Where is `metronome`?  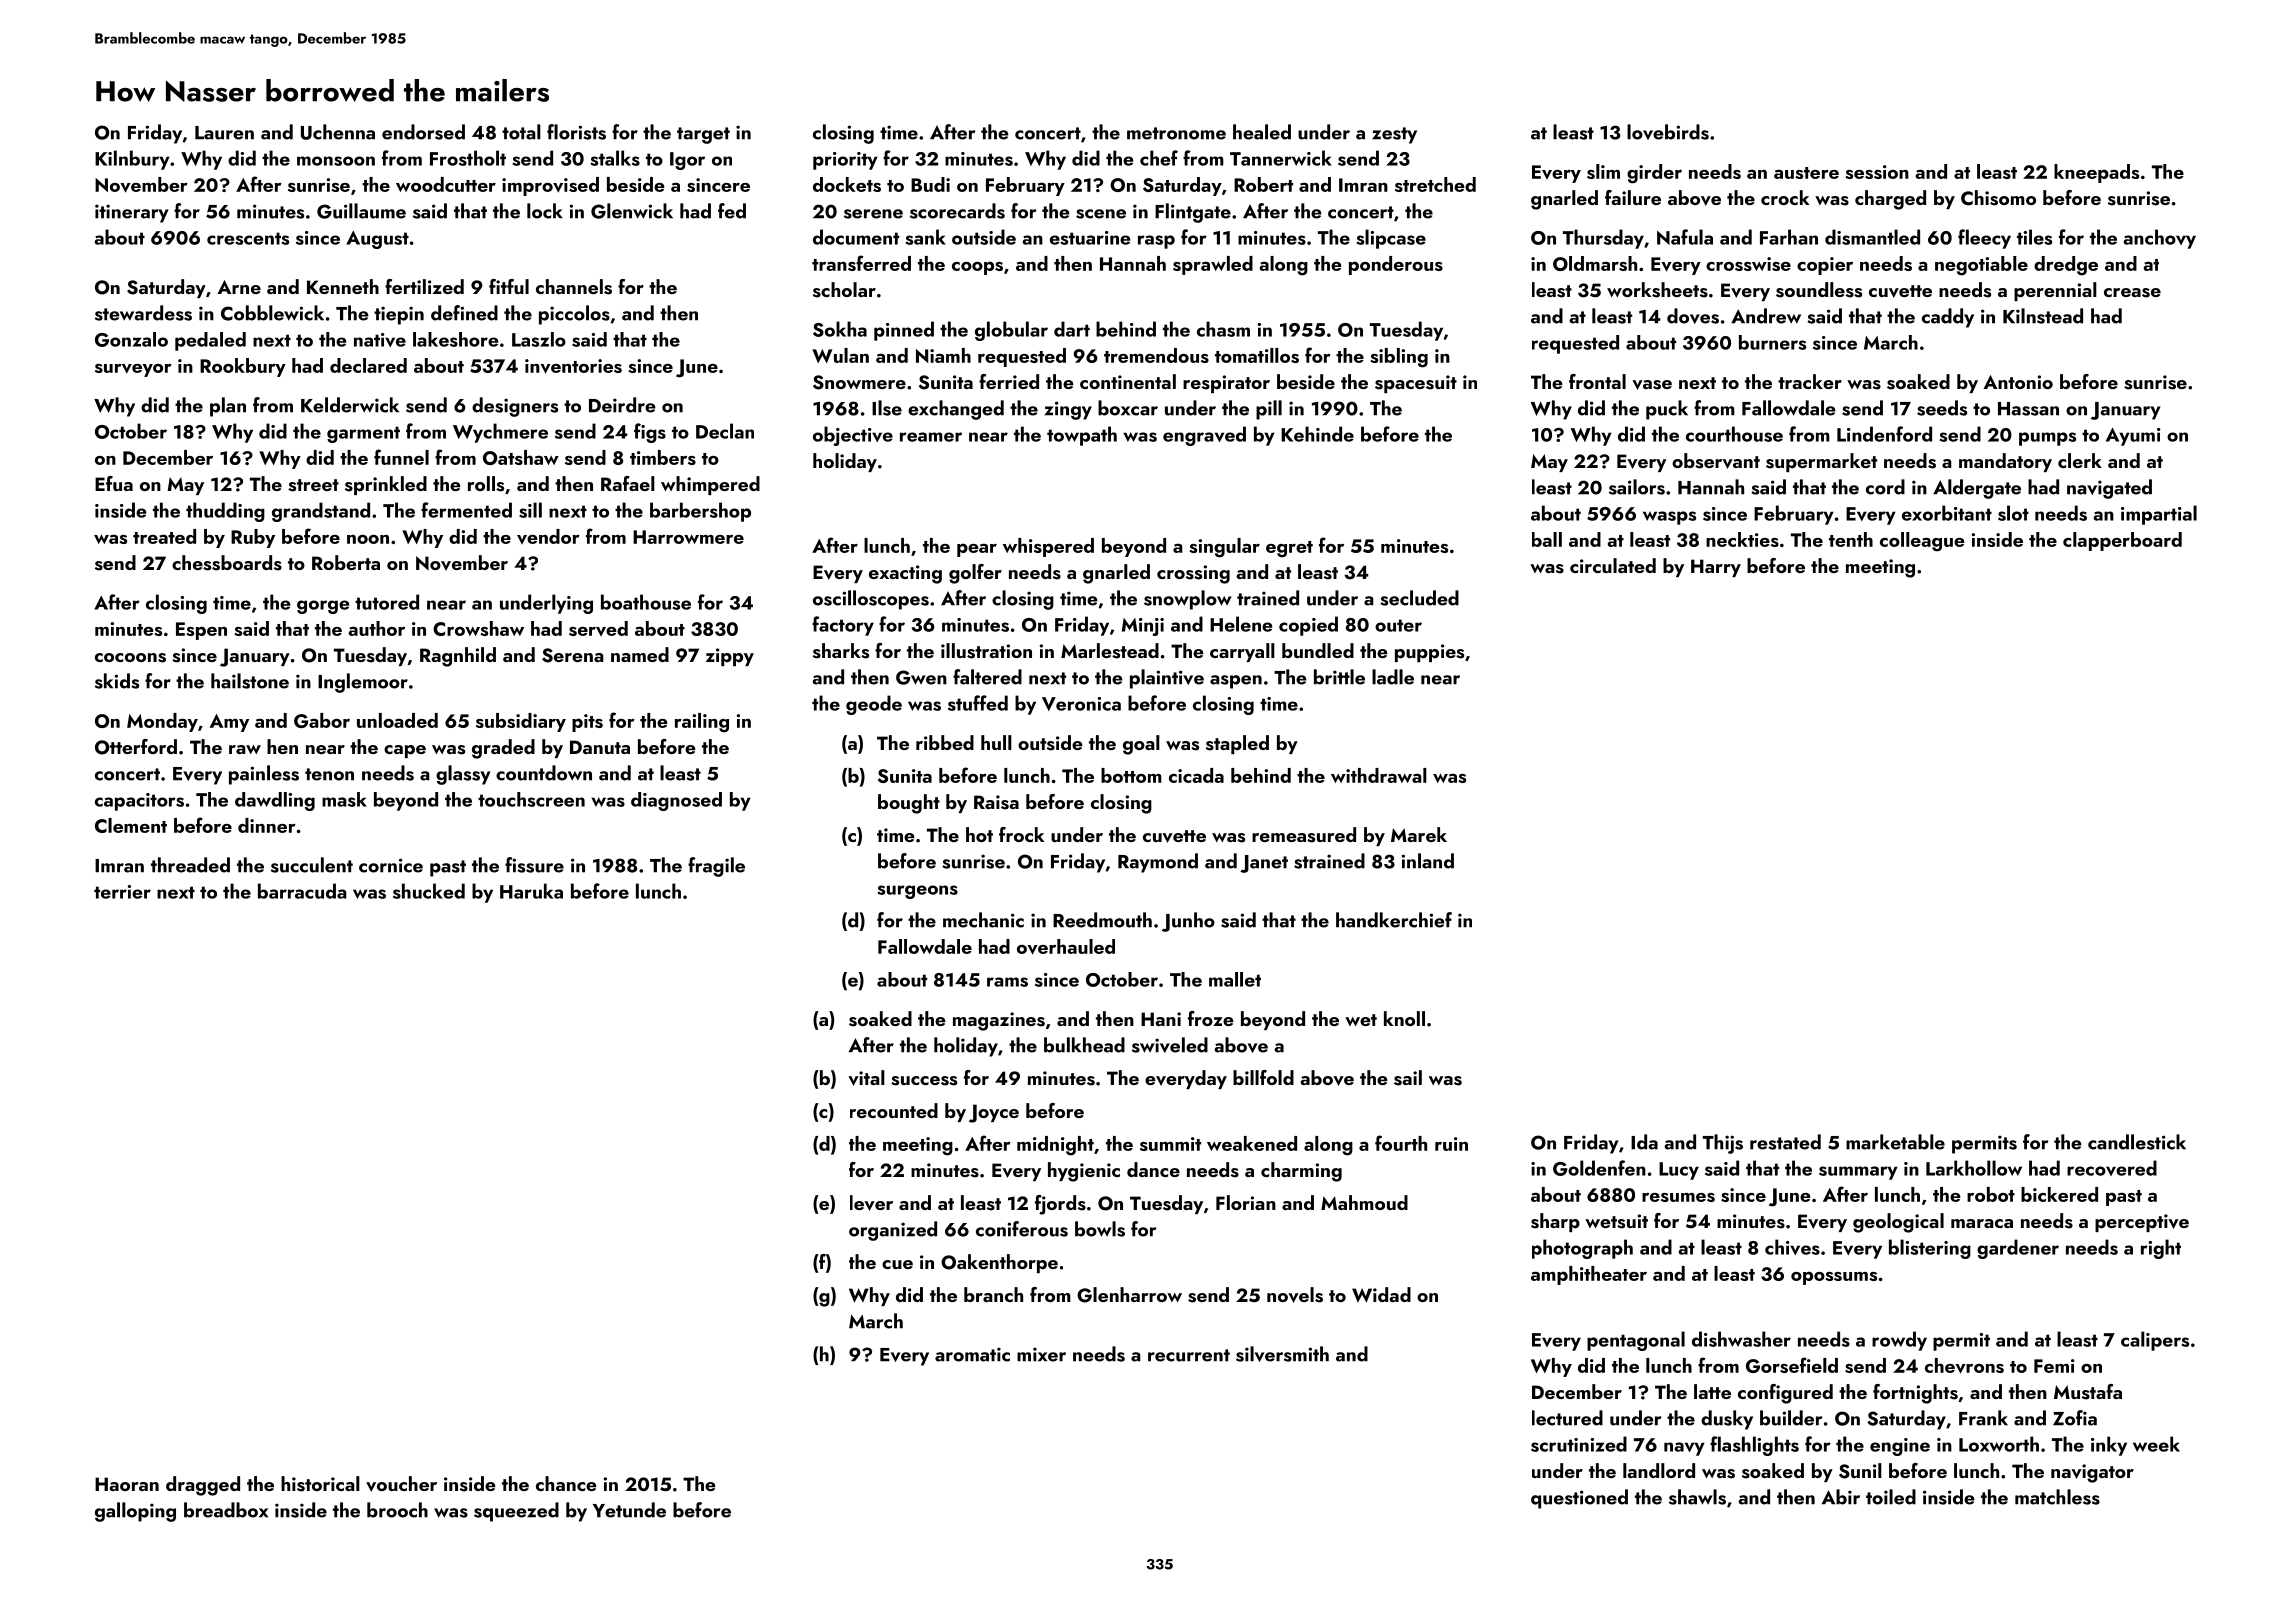 metronome is located at coordinates (1176, 133).
